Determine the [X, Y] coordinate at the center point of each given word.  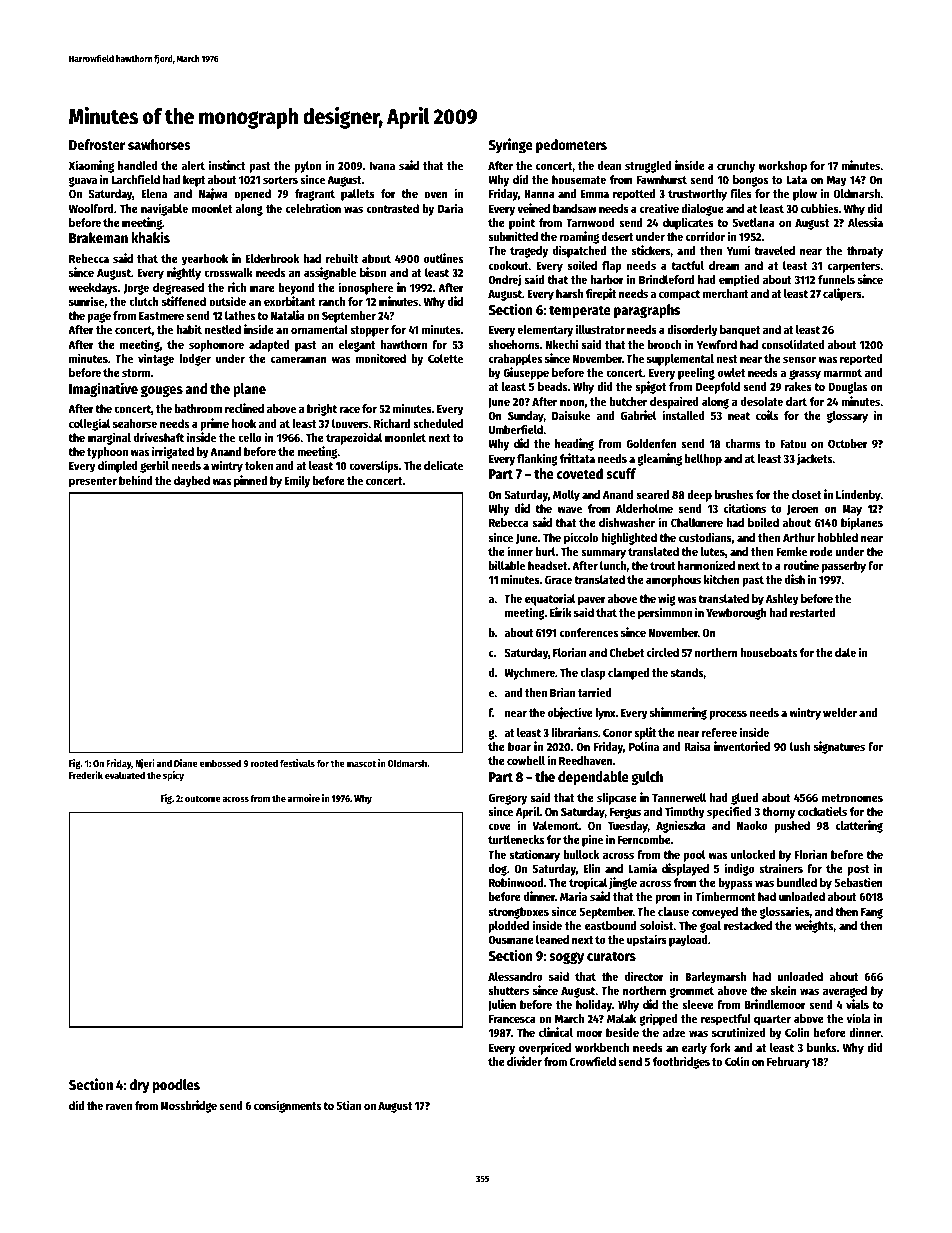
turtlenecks [516, 839]
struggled [648, 167]
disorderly [692, 330]
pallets [358, 195]
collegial [89, 424]
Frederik [86, 775]
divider [524, 1061]
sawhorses [159, 144]
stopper [369, 331]
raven [119, 1106]
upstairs [647, 940]
